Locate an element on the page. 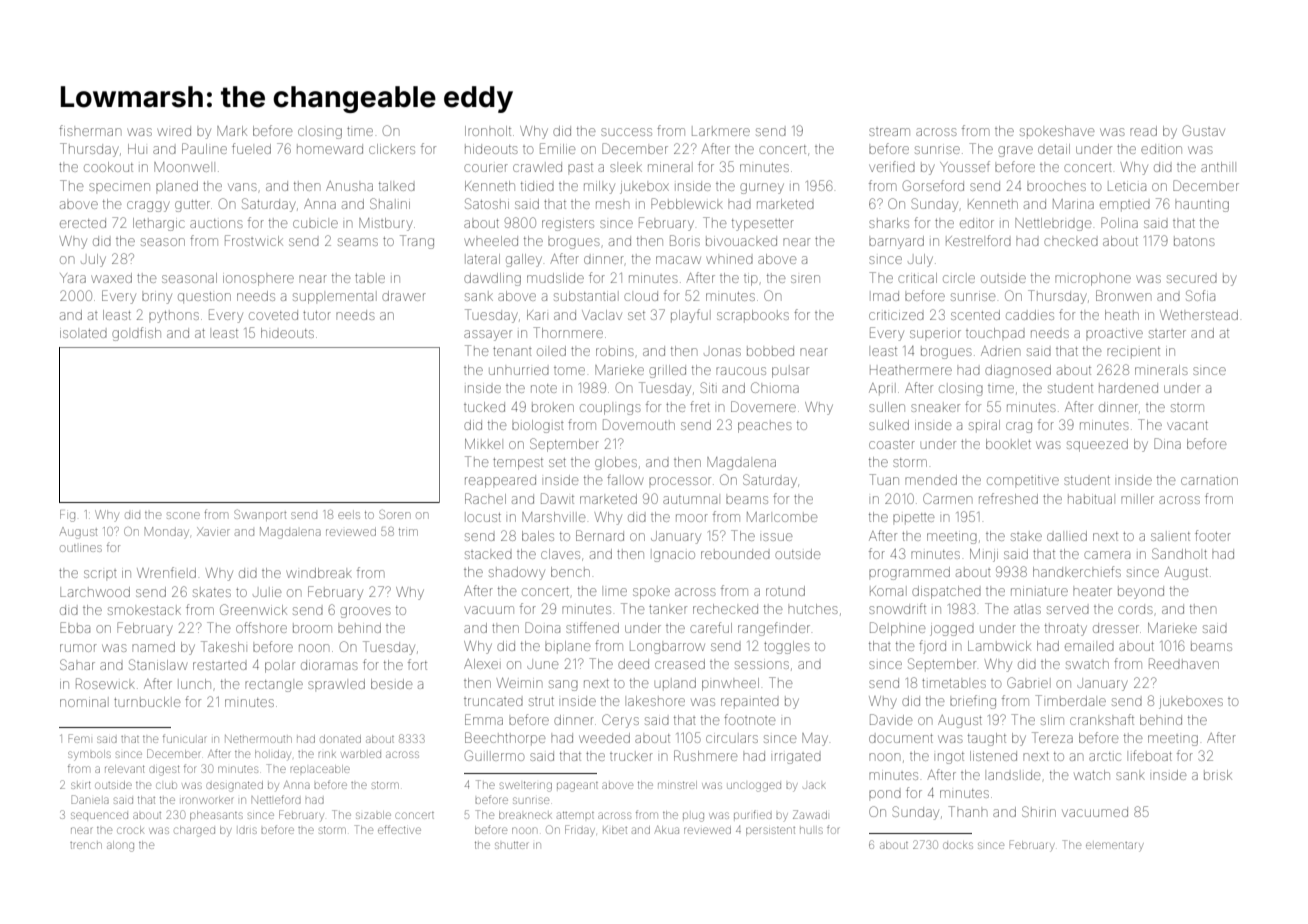 Image resolution: width=1308 pixels, height=924 pixels. Reedhaven is located at coordinates (1184, 663).
